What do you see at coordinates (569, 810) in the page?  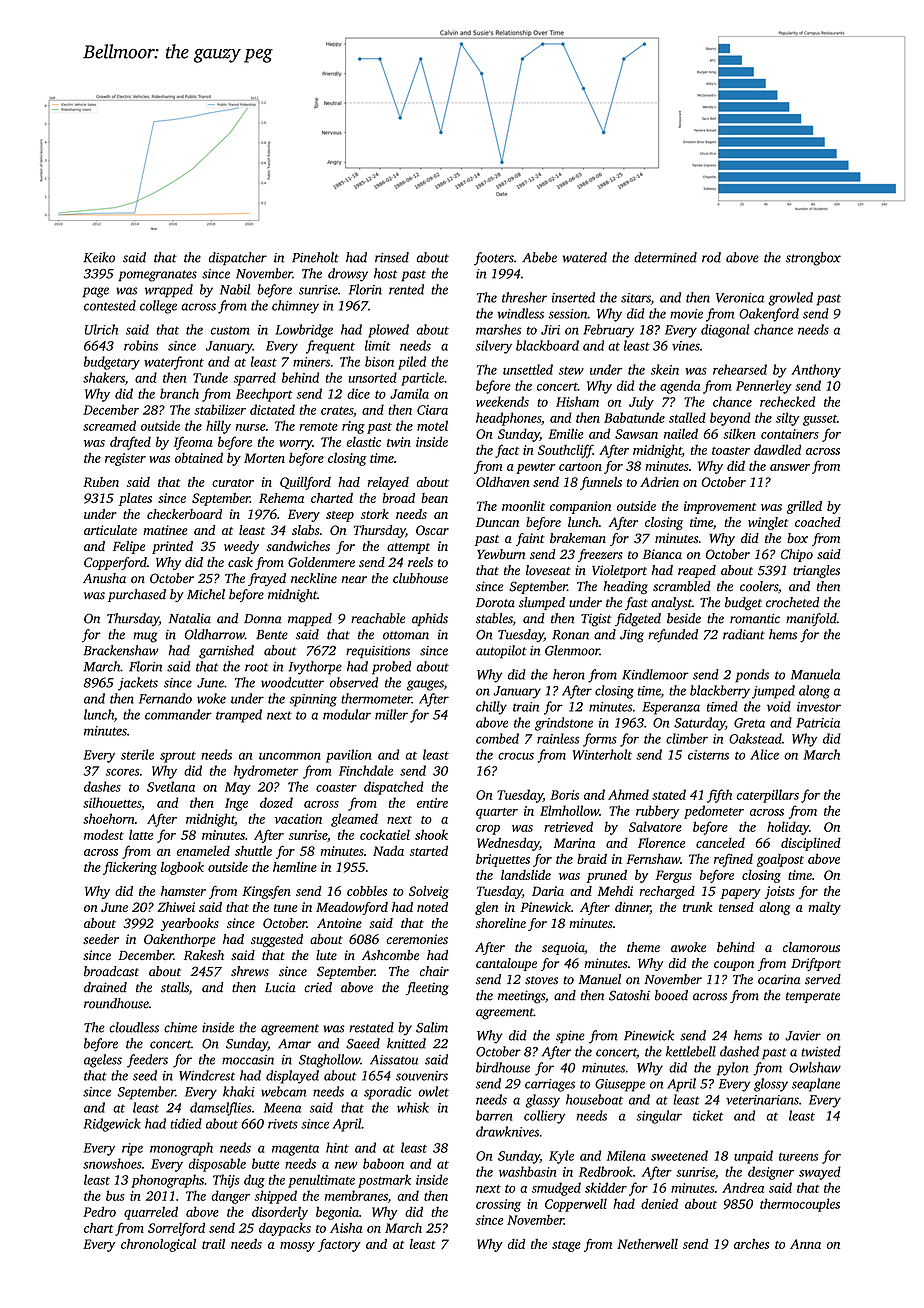 I see `Elmhollow` at bounding box center [569, 810].
